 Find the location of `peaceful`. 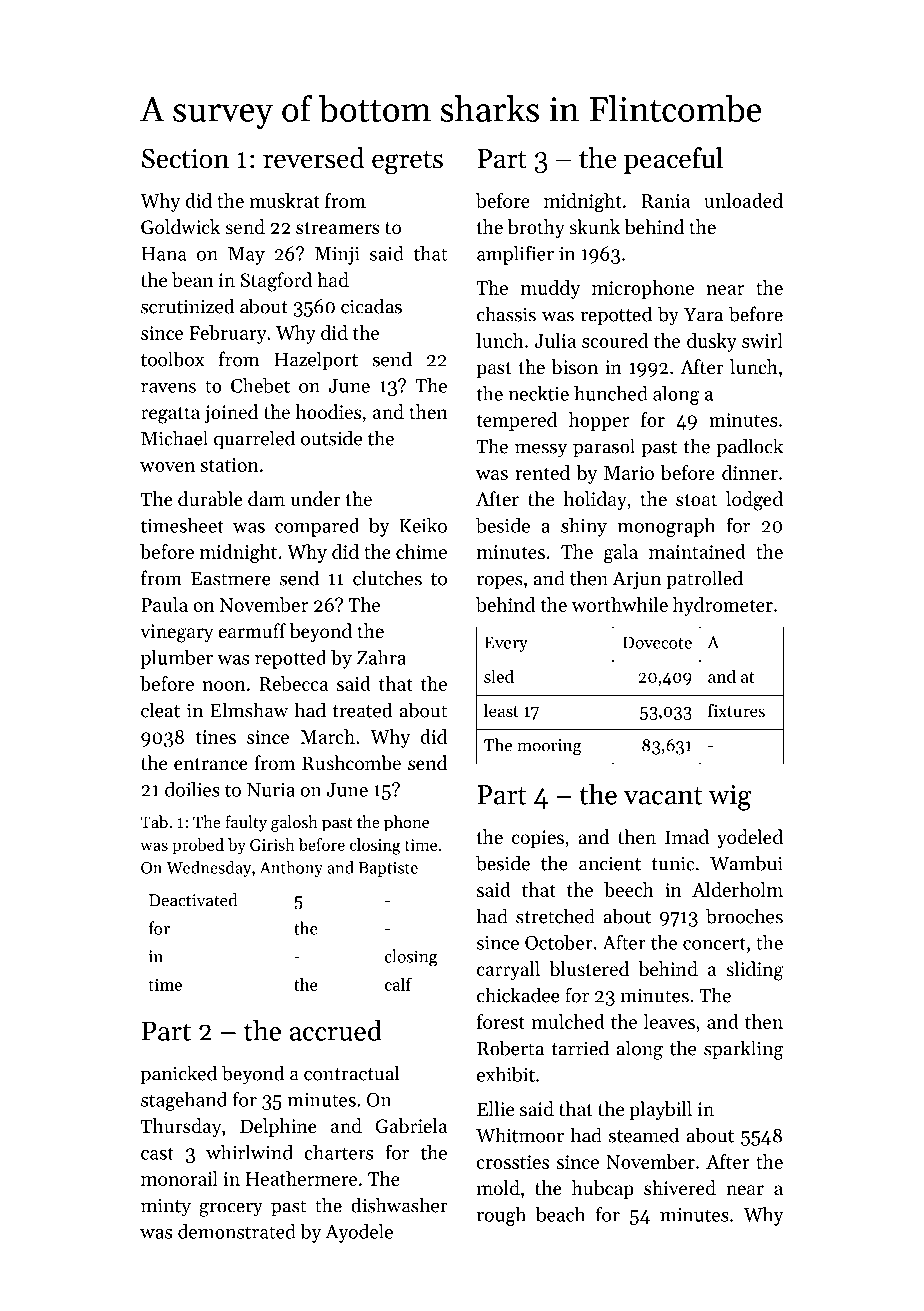

peaceful is located at coordinates (673, 160).
